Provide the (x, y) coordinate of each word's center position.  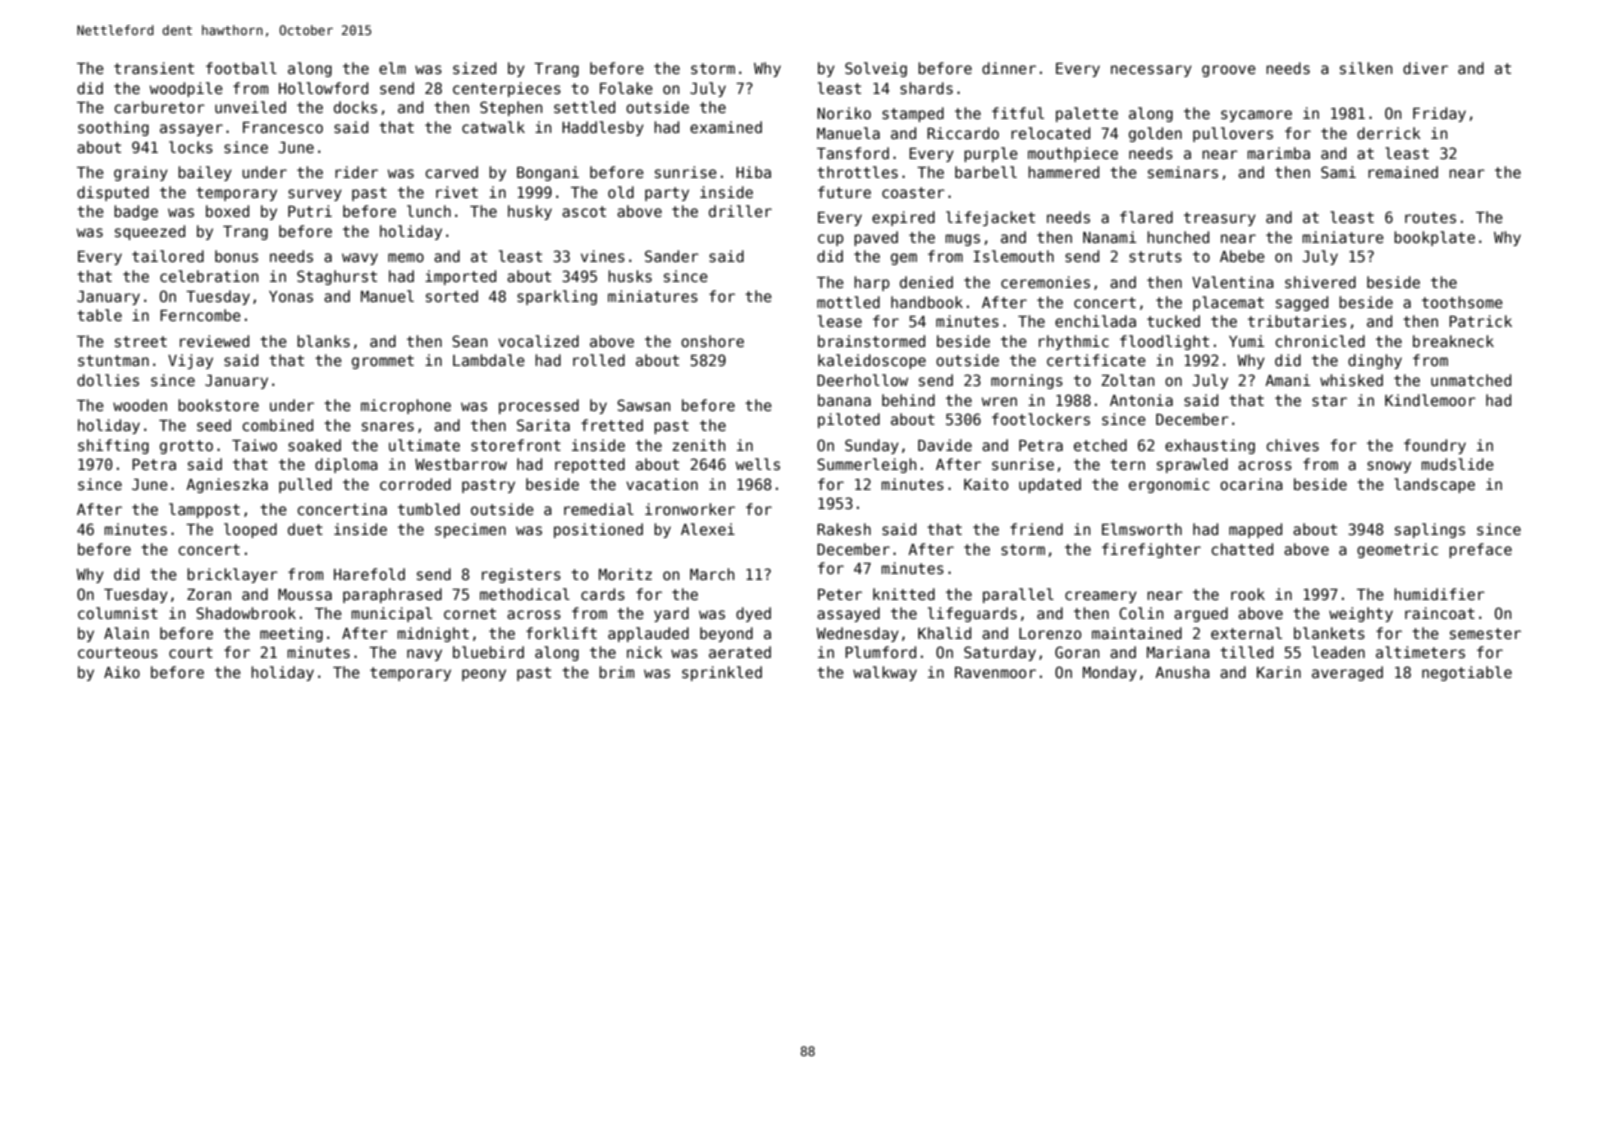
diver (1425, 68)
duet (305, 529)
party (667, 194)
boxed (227, 211)
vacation (662, 484)
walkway (885, 673)
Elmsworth (1142, 529)
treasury (1220, 219)
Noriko (844, 113)
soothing (113, 128)
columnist (118, 613)
